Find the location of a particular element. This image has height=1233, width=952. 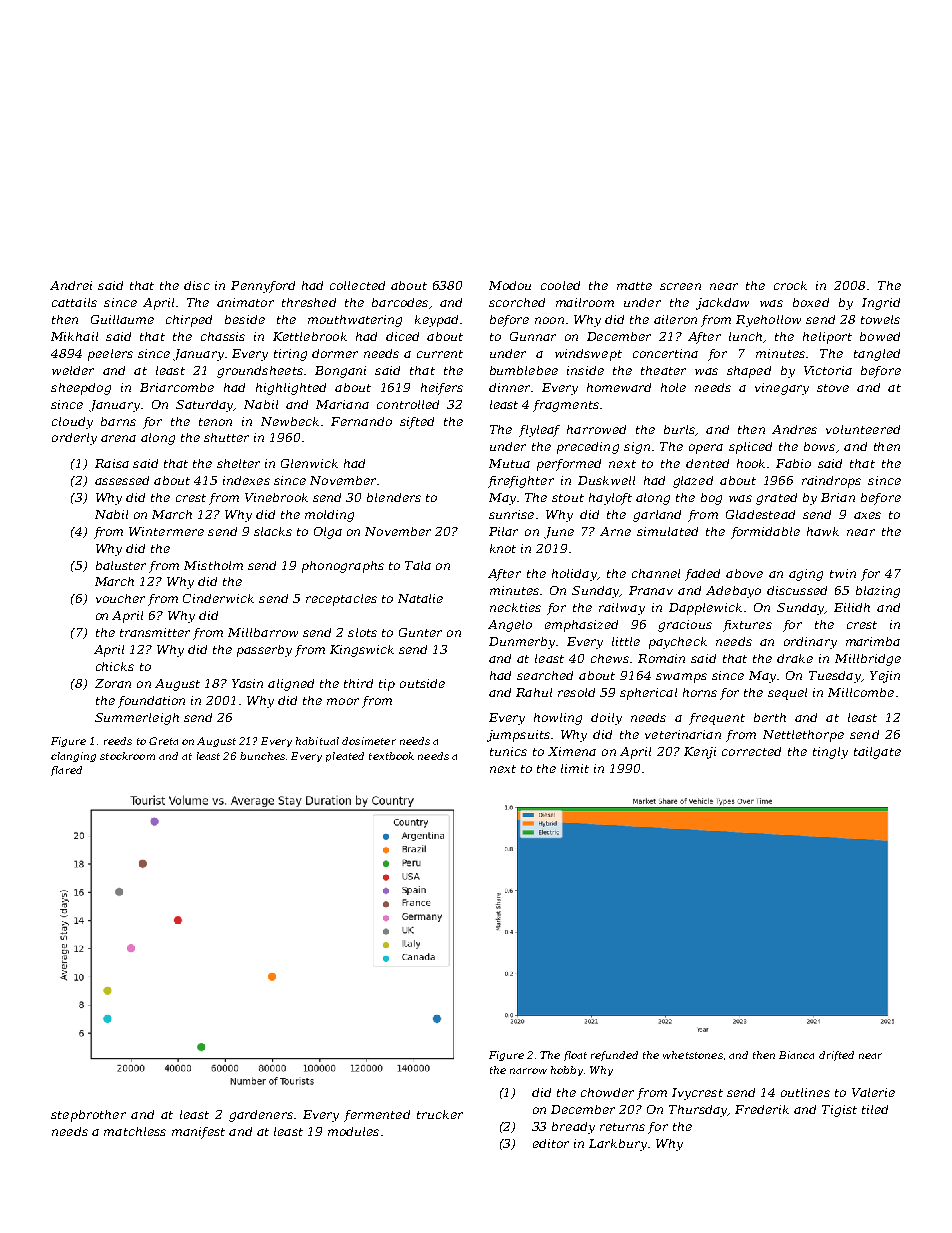

Tala is located at coordinates (418, 565).
